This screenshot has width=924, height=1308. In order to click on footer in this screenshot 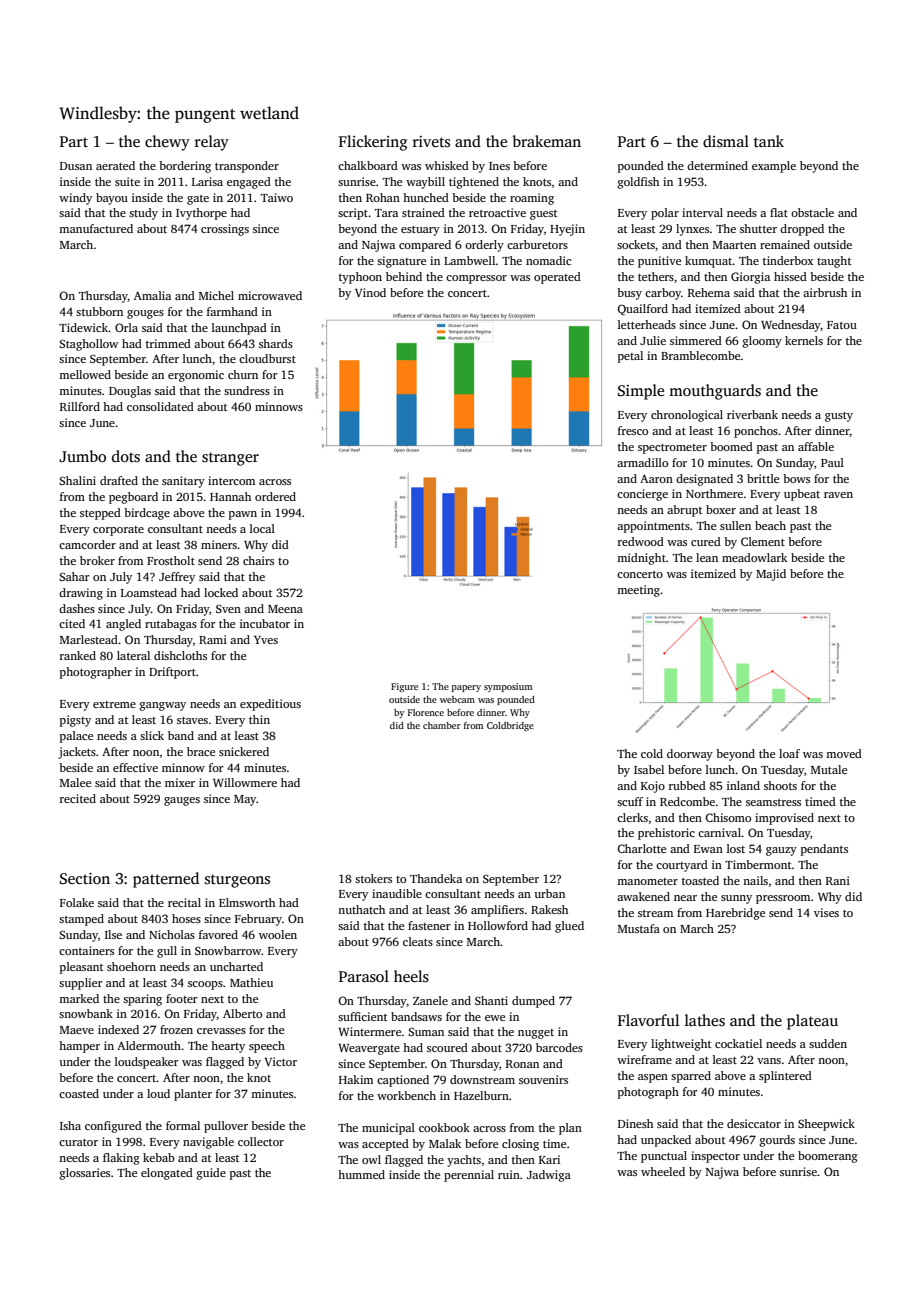, I will do `click(182, 998)`.
